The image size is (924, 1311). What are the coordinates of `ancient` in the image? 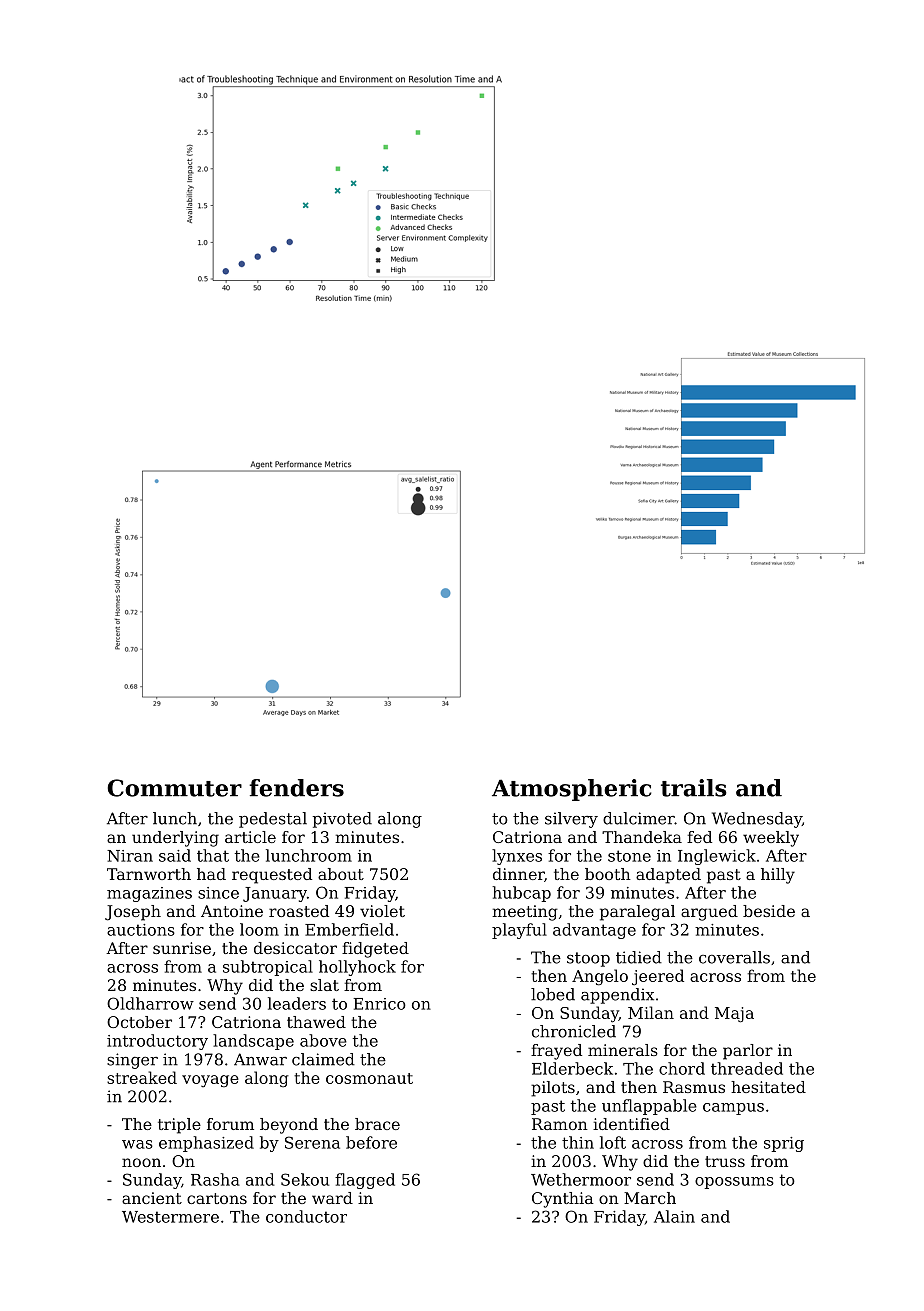 It's located at (152, 1198).
